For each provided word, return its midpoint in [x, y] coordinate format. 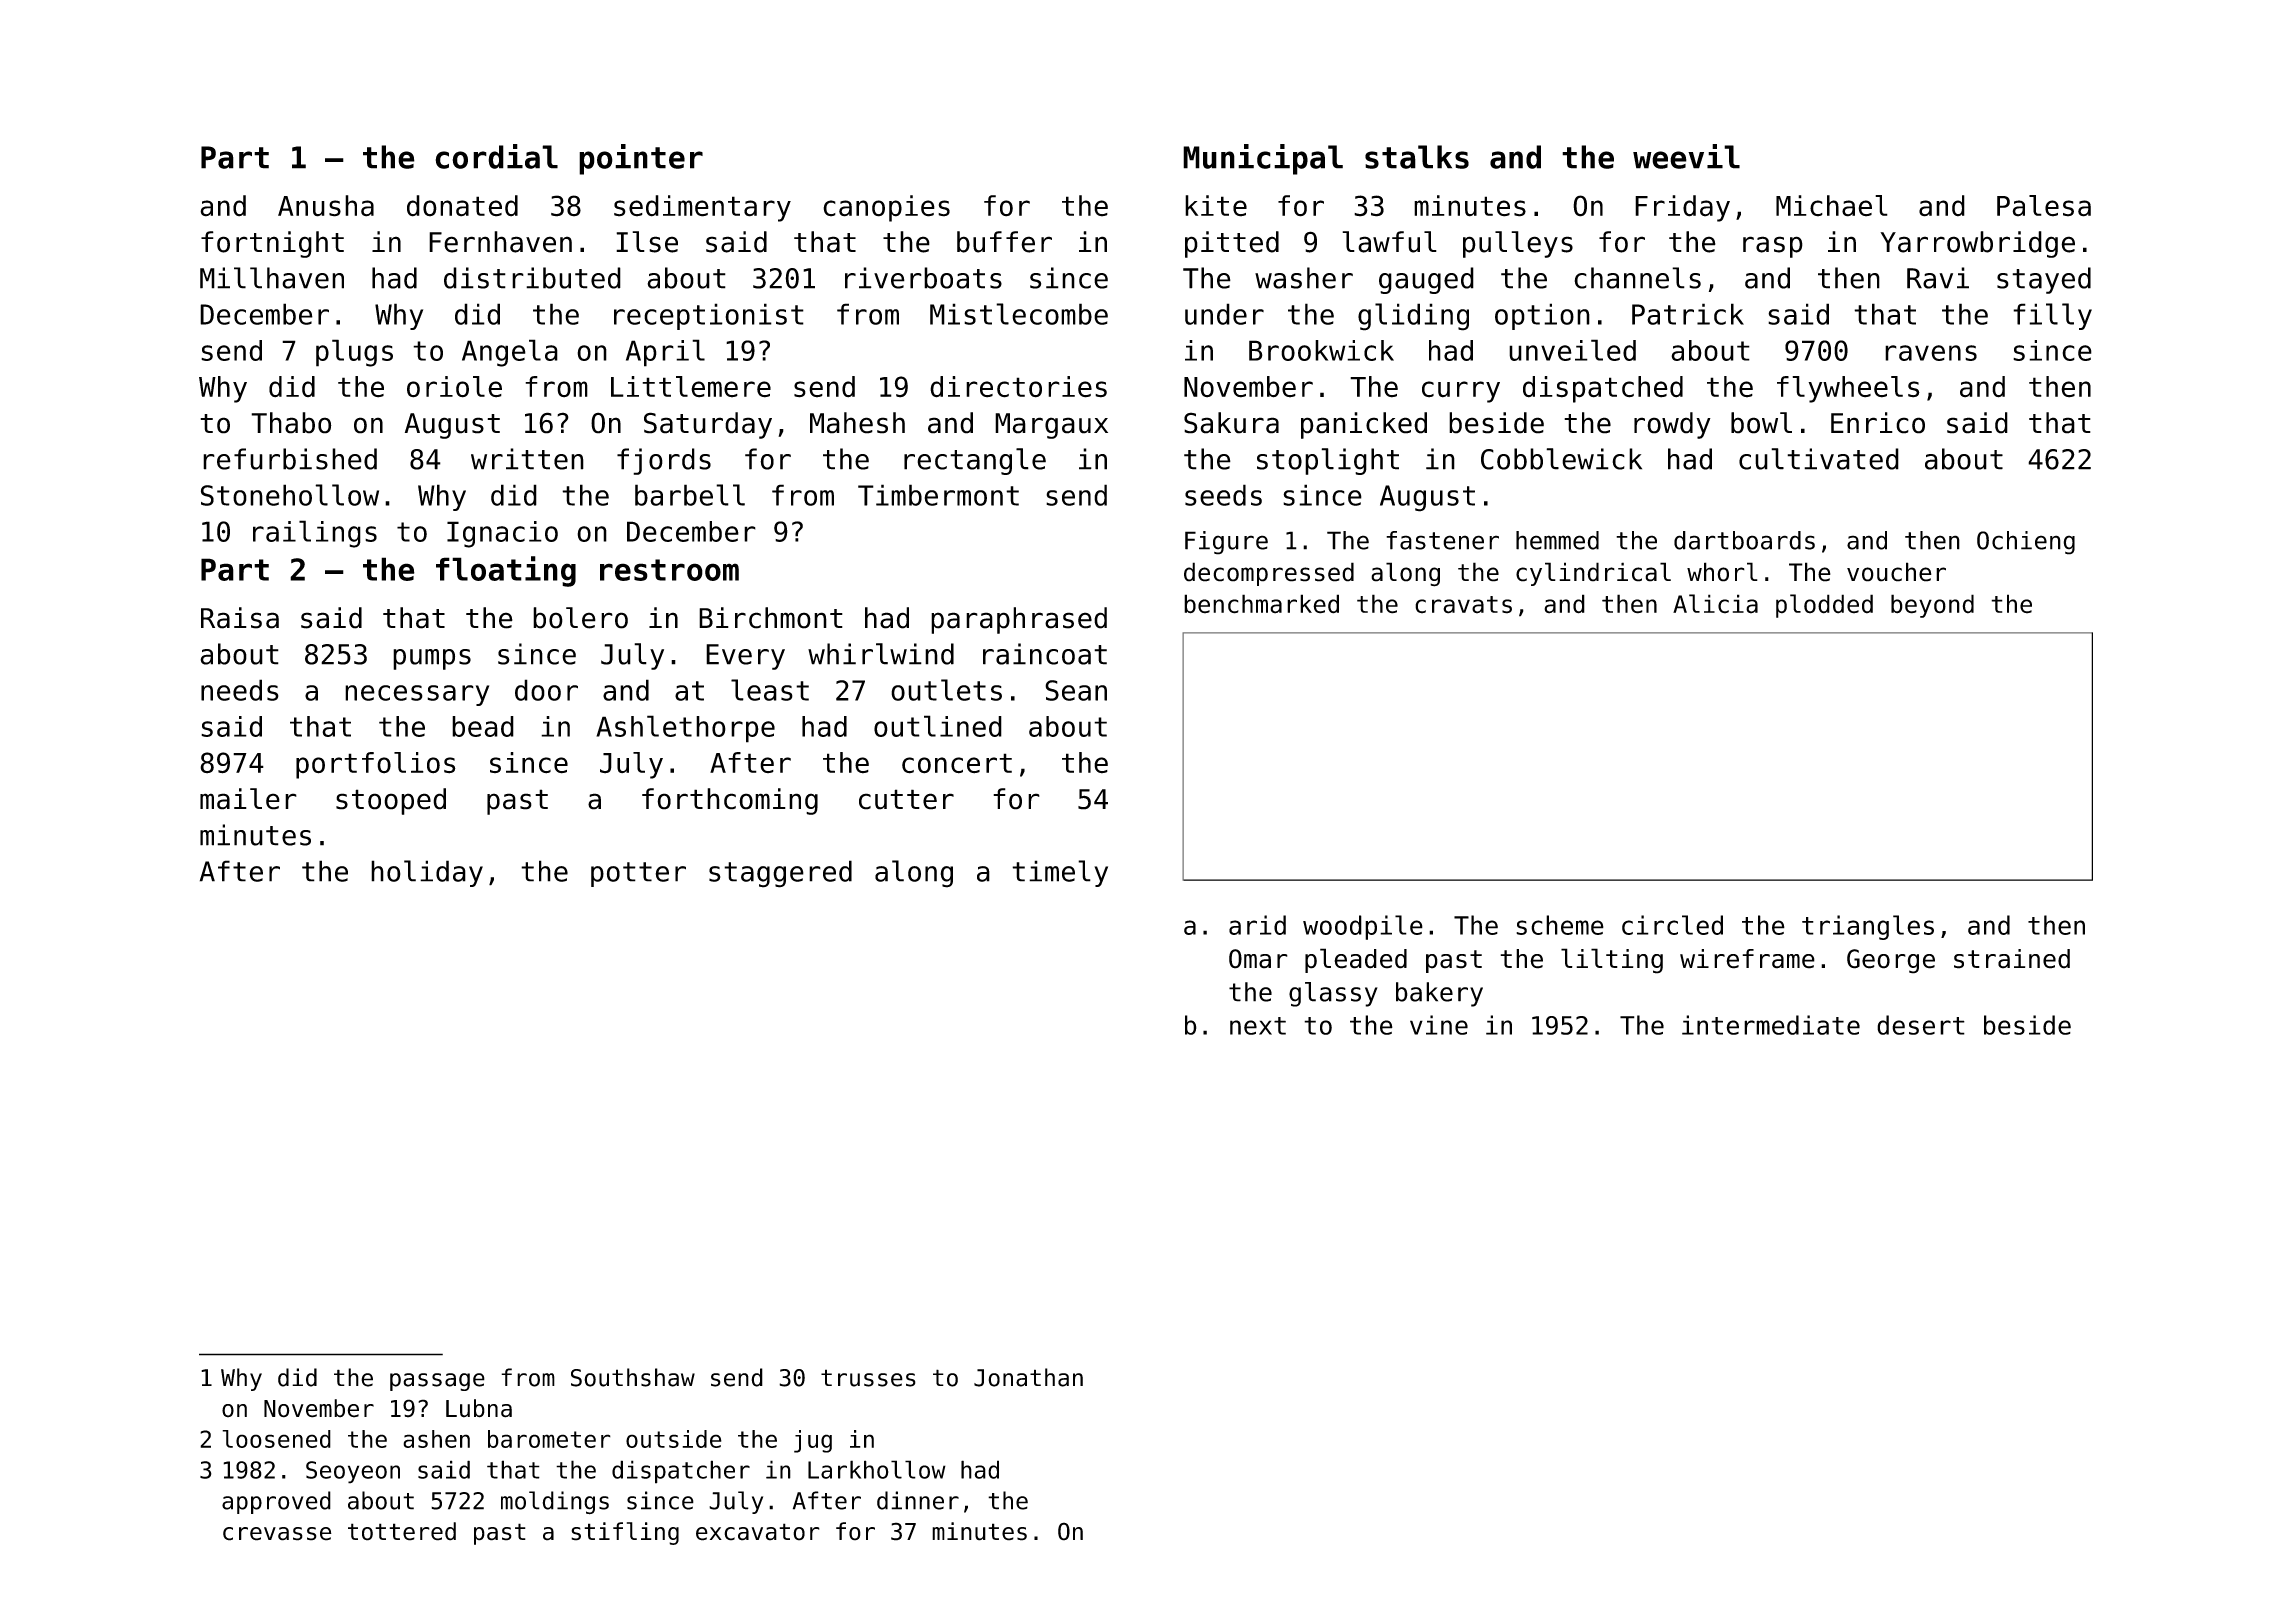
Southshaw [633, 1377]
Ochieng [2026, 543]
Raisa [240, 618]
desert [1921, 1025]
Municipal [1263, 159]
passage [437, 1382]
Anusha [326, 206]
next [1258, 1026]
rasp [1773, 247]
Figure [1226, 543]
